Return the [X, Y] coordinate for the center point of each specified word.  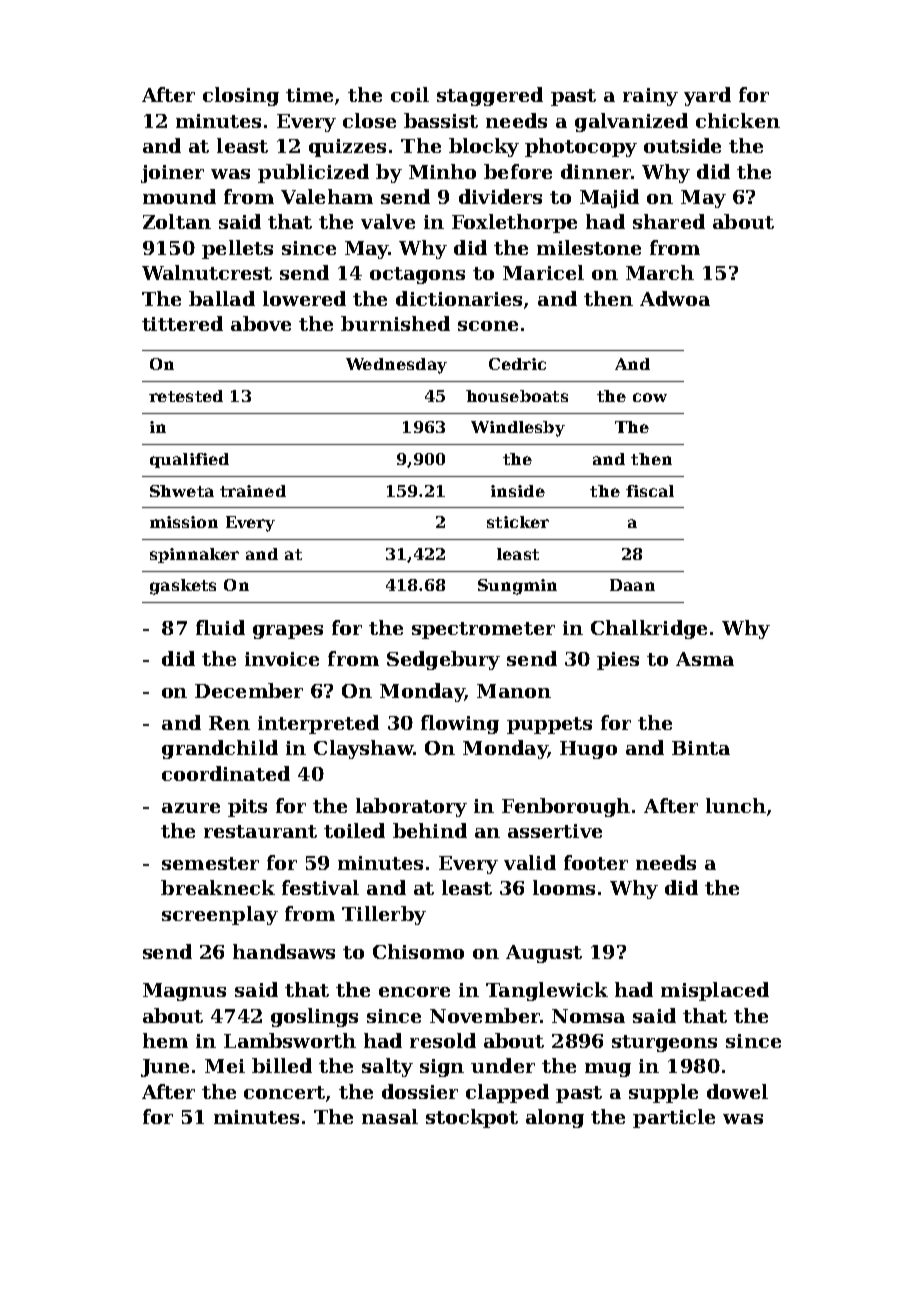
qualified [189, 460]
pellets [237, 249]
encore [414, 992]
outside [682, 145]
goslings [314, 1017]
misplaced [715, 991]
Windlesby [518, 429]
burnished [395, 323]
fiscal [650, 491]
